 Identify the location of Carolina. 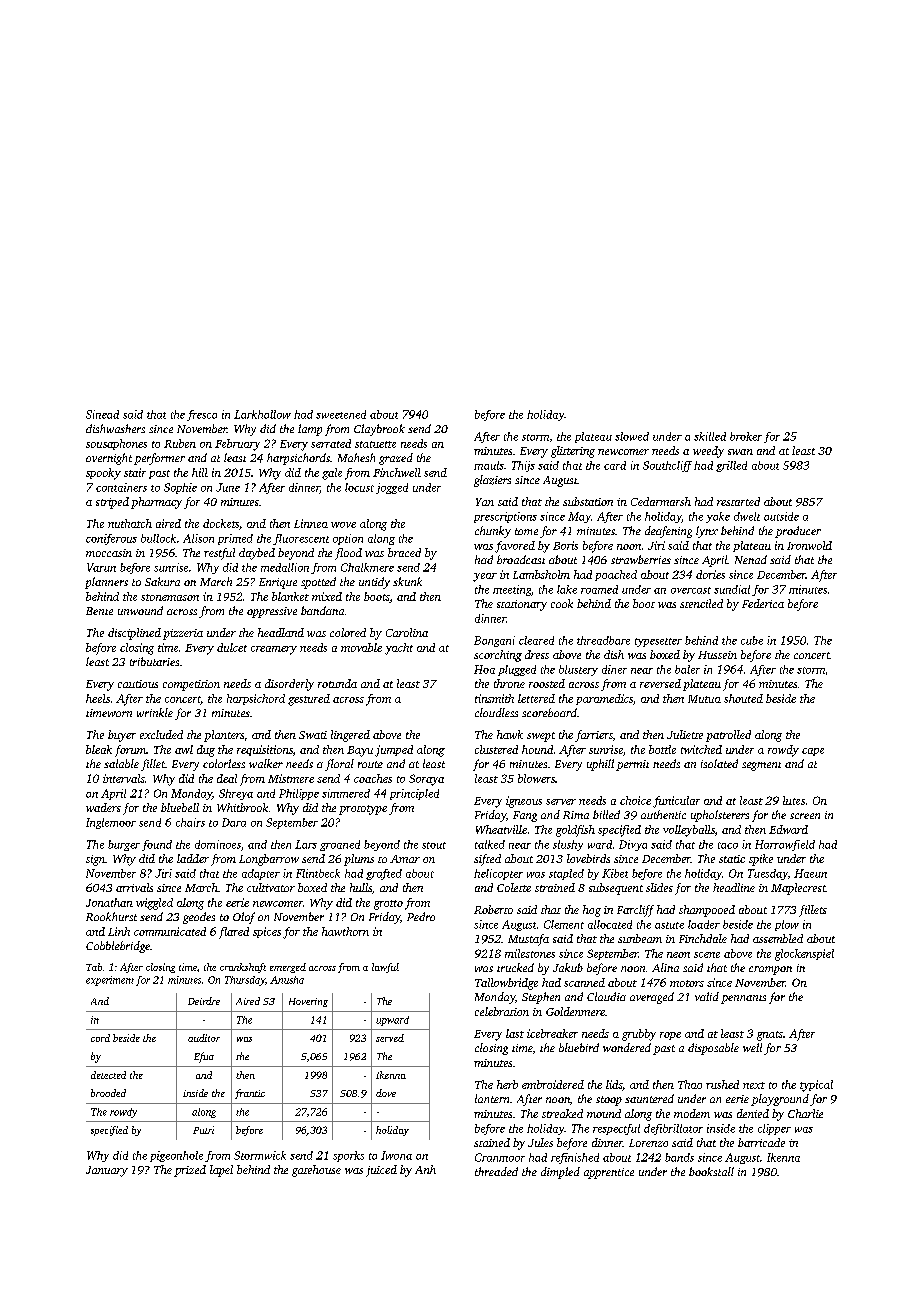
(407, 632).
